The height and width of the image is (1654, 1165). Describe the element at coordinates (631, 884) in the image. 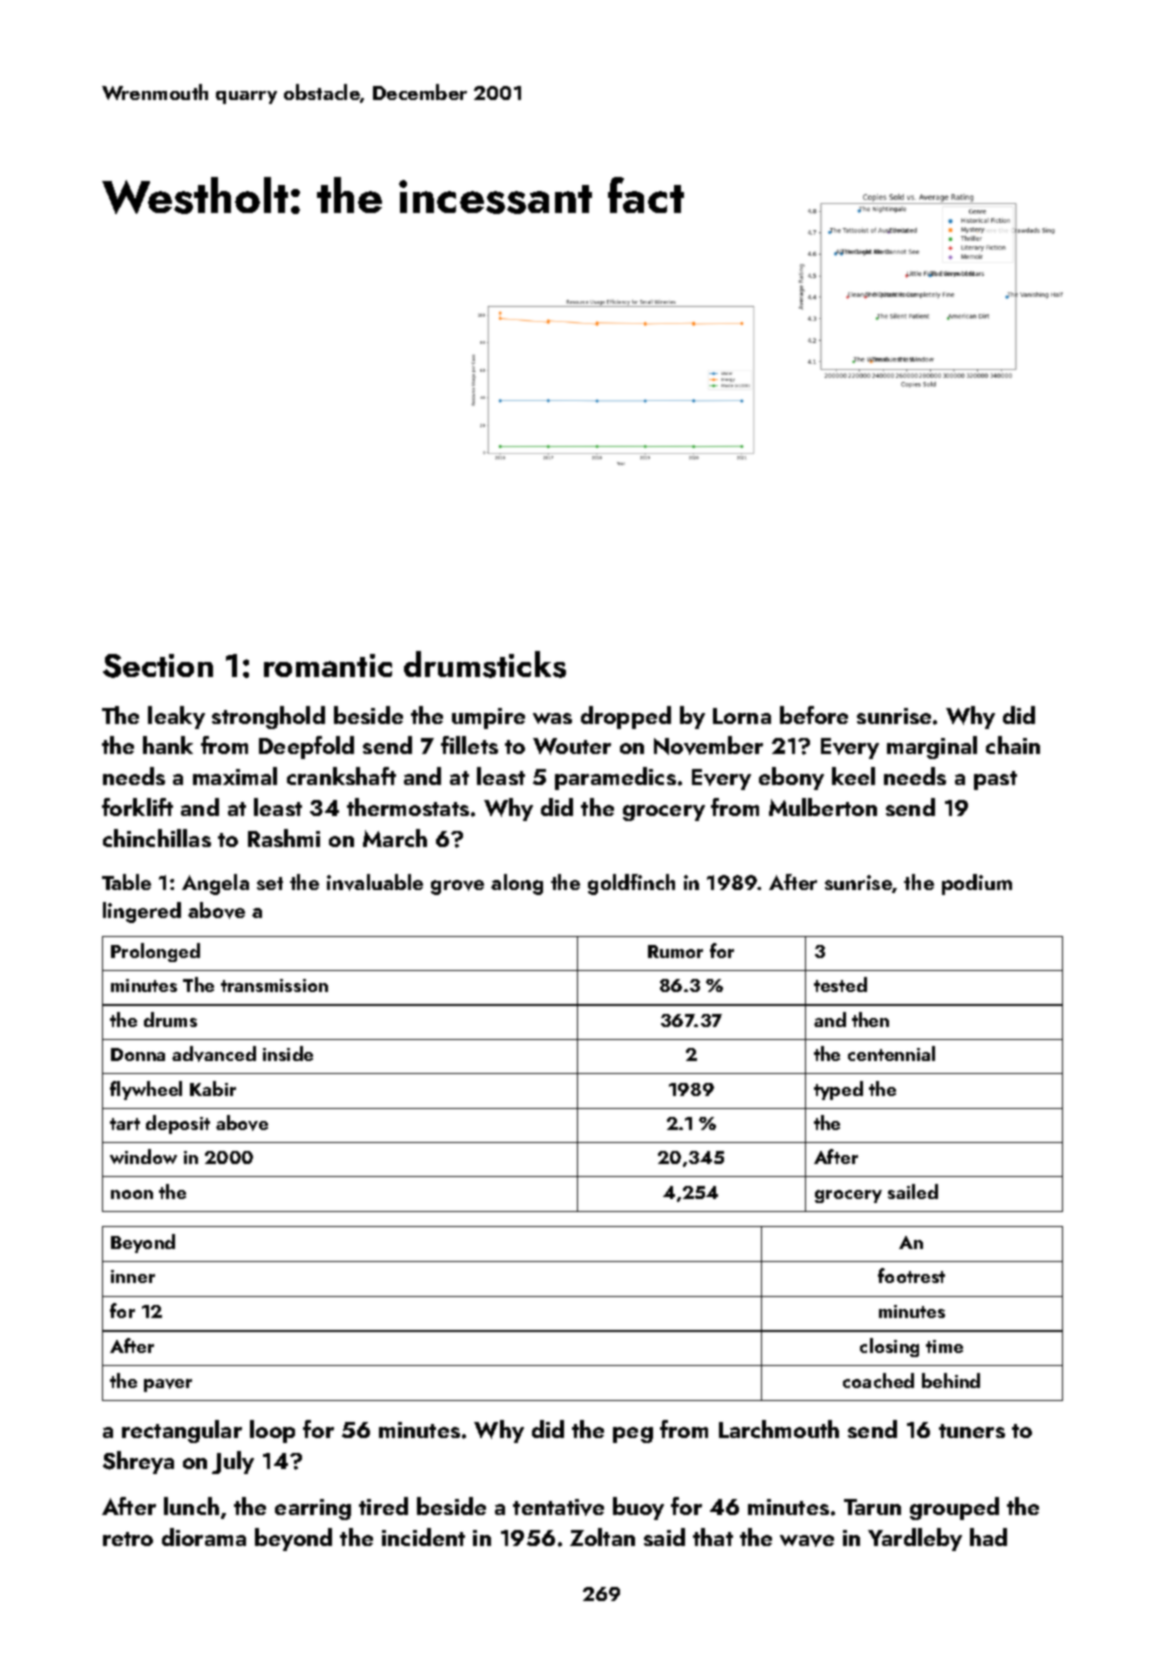

I see `goldfinch` at that location.
